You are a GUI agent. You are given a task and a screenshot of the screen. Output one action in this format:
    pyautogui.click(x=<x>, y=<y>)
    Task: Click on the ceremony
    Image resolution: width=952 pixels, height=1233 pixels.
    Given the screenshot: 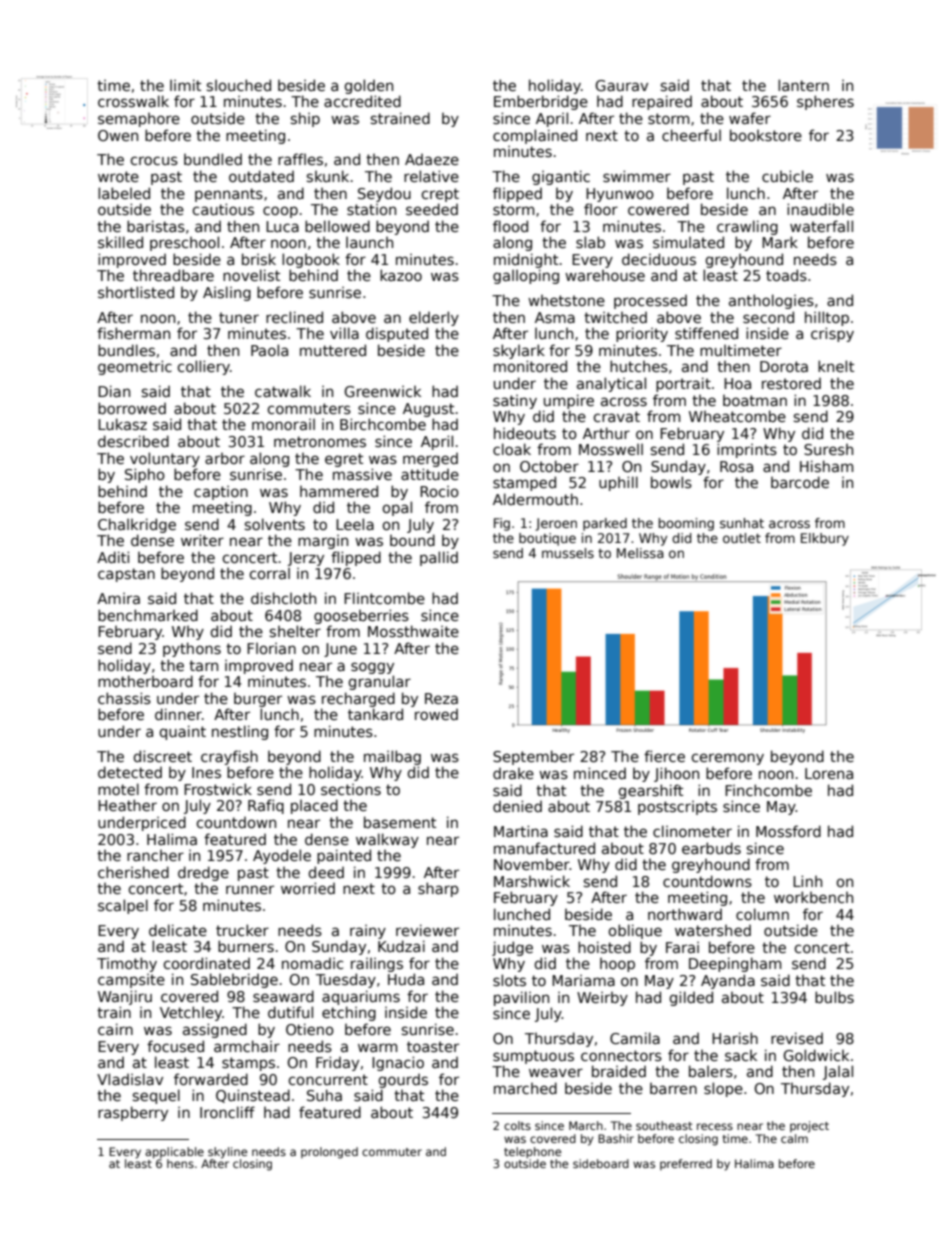 What is the action you would take?
    pyautogui.click(x=727, y=759)
